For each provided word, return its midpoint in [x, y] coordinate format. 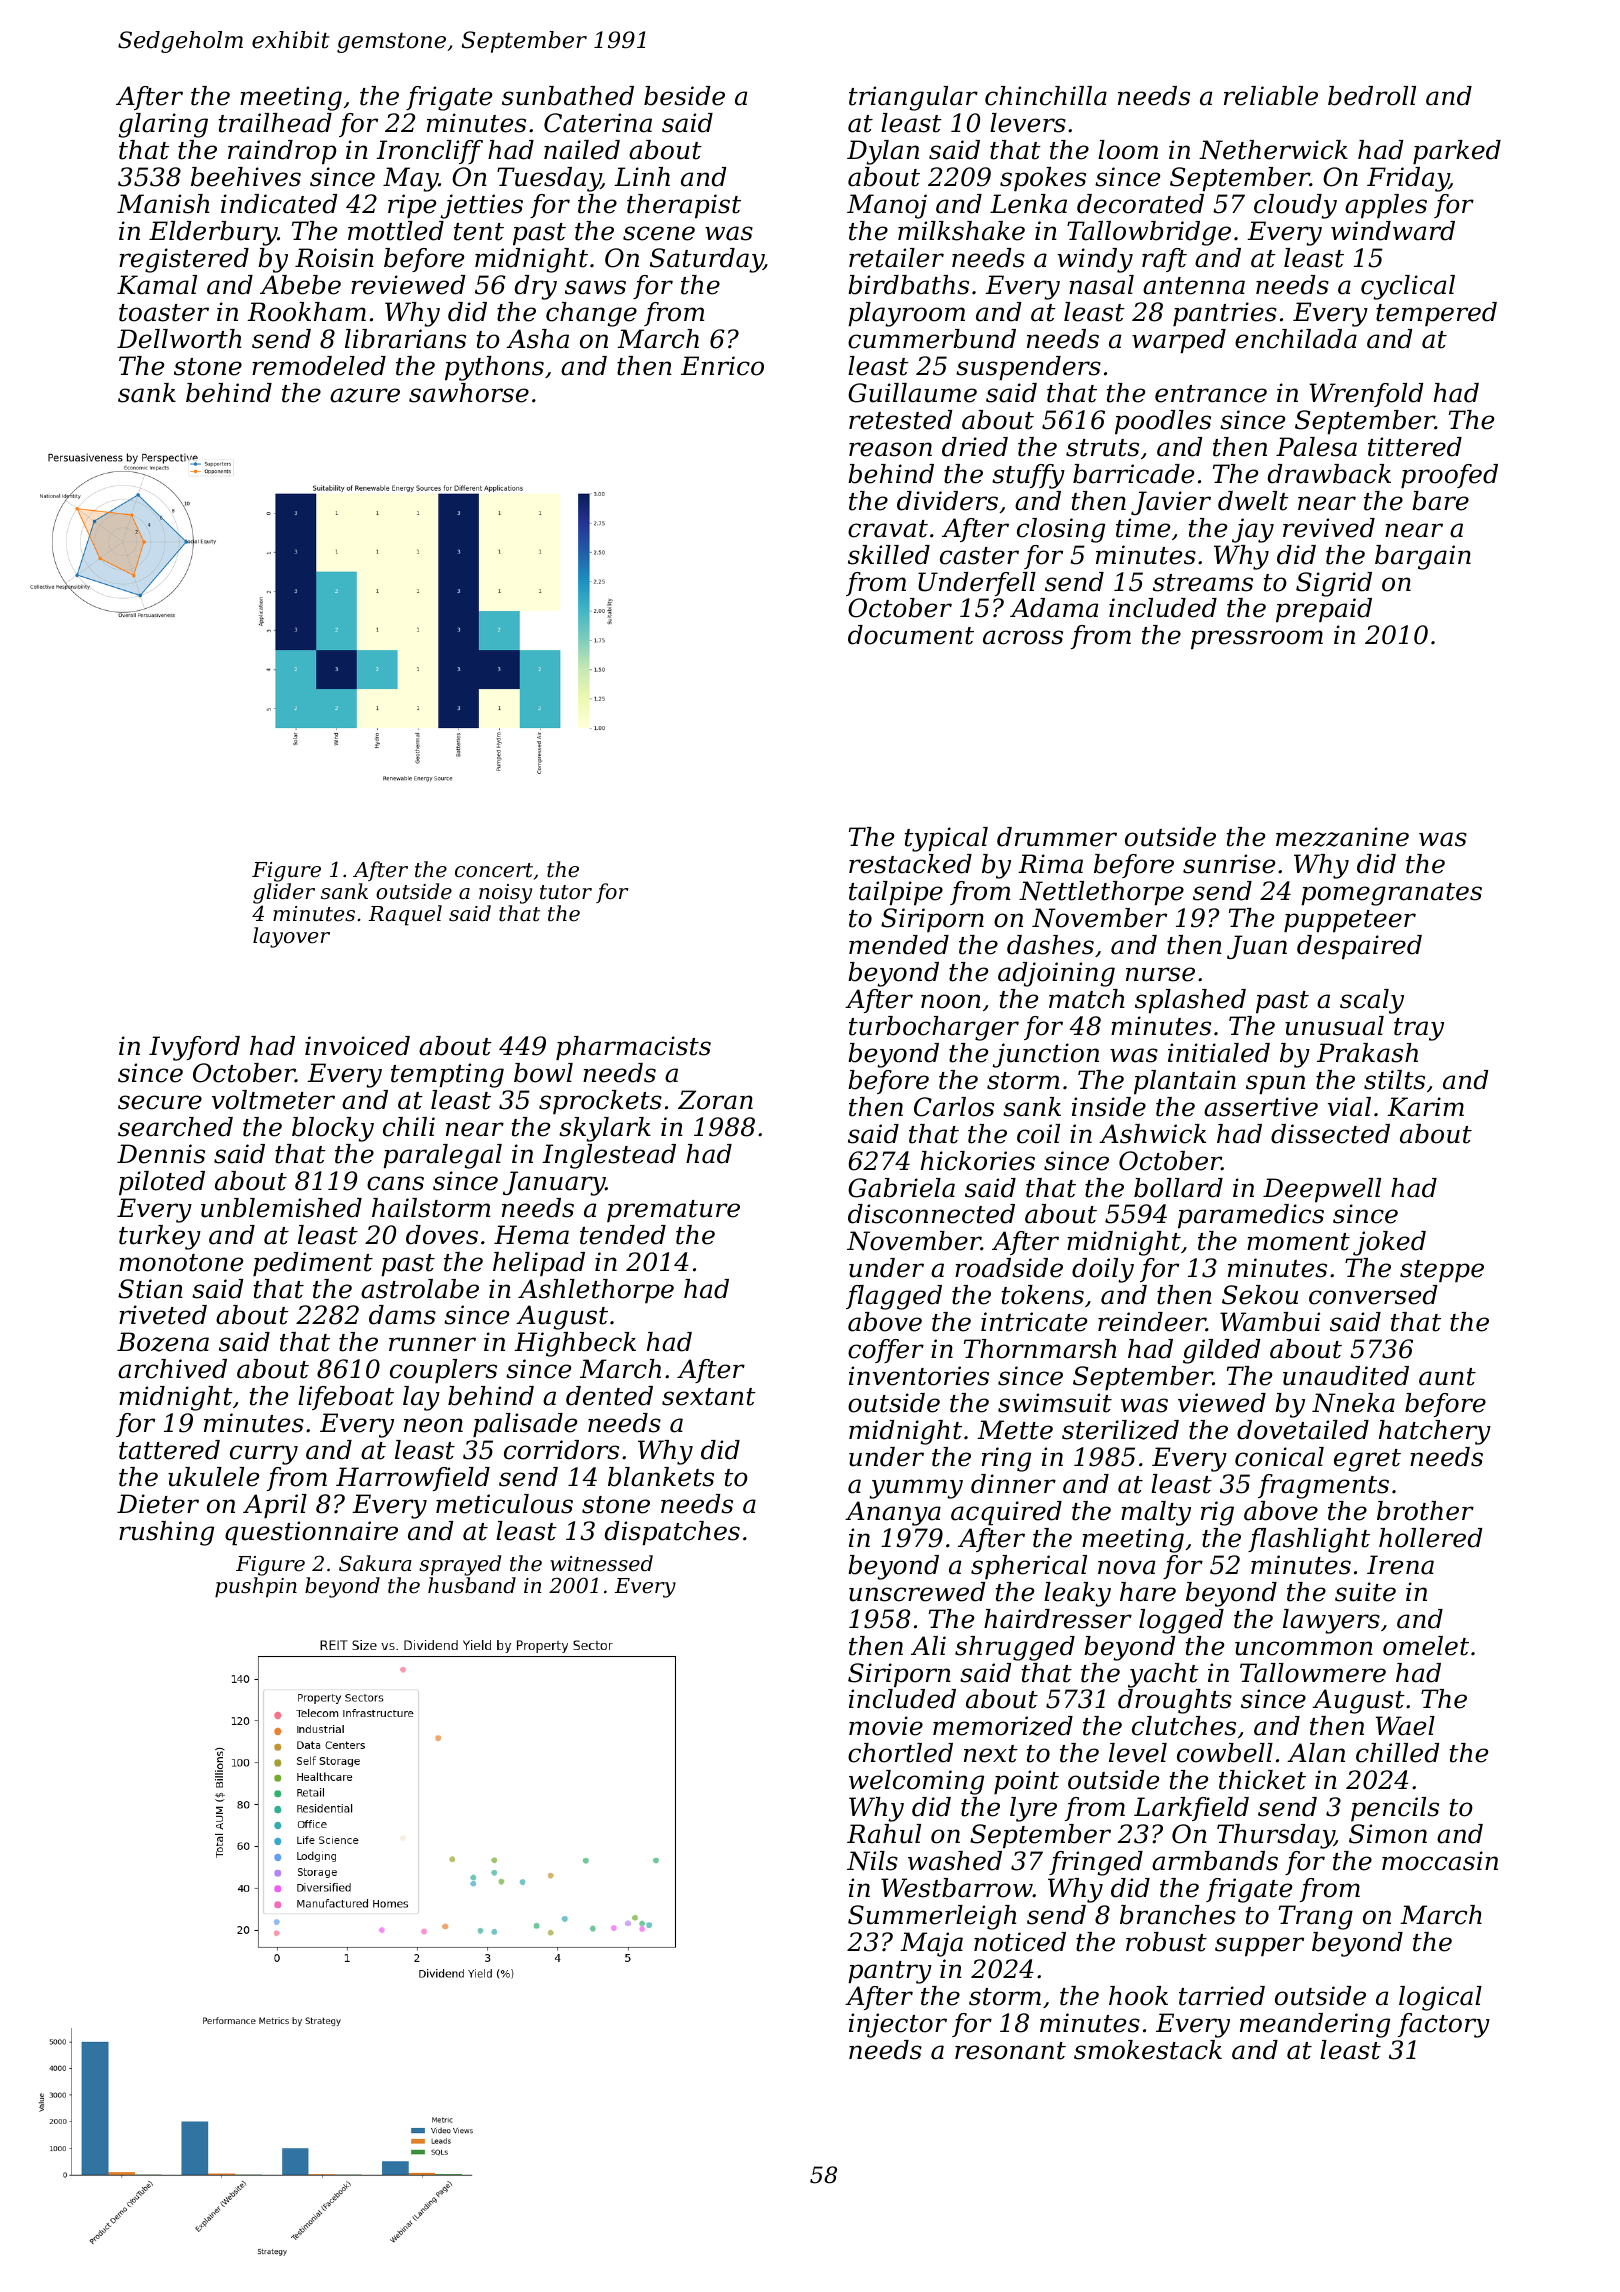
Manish [163, 204]
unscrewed [917, 1592]
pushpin [256, 1587]
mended [899, 945]
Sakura [375, 1563]
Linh [642, 176]
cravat [888, 529]
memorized [1003, 1726]
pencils [1395, 1809]
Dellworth [179, 339]
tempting [447, 1075]
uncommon [1304, 1648]
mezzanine [1342, 837]
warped [1179, 341]
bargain [1423, 557]
